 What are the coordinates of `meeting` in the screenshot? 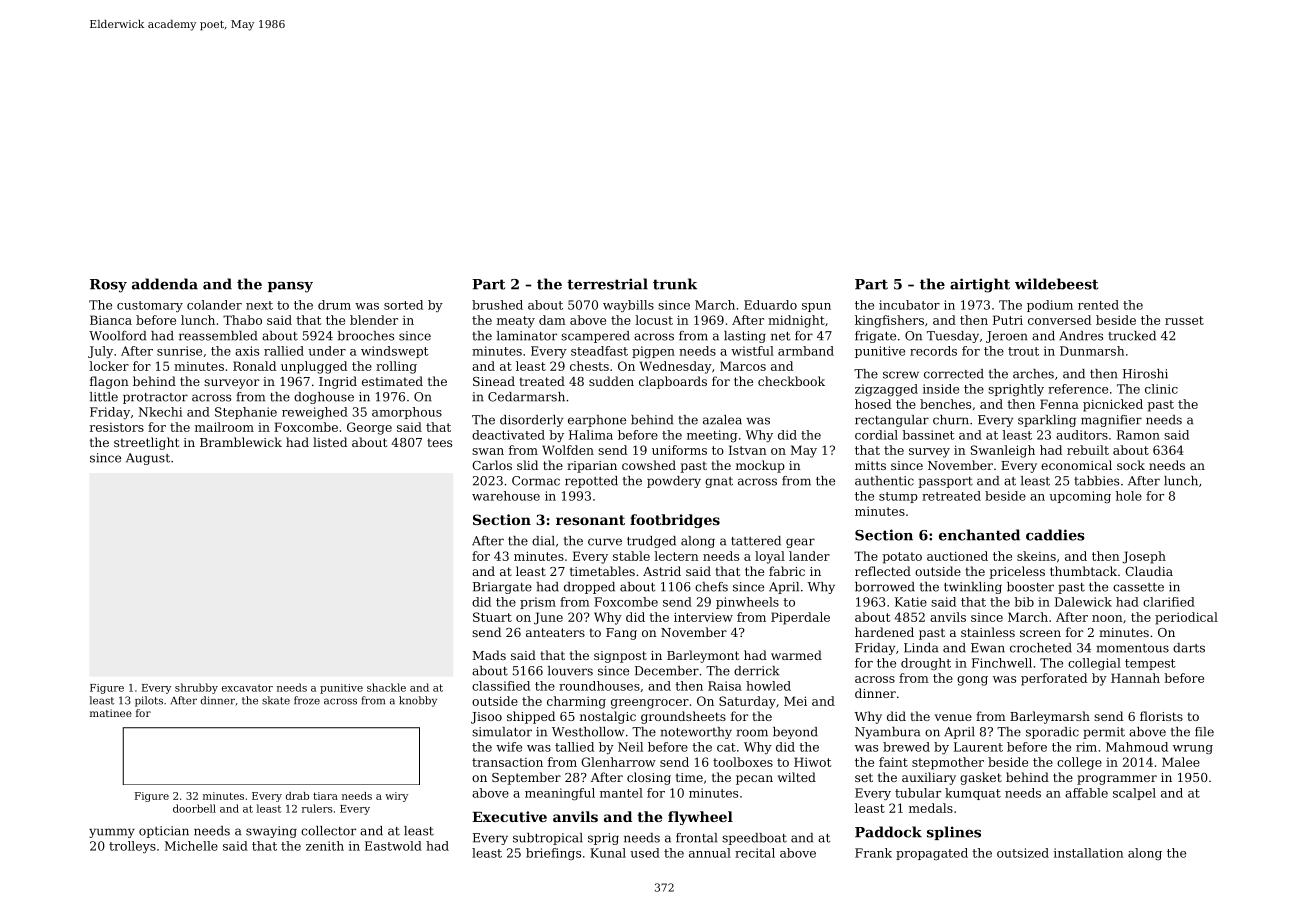 It's located at (712, 436).
